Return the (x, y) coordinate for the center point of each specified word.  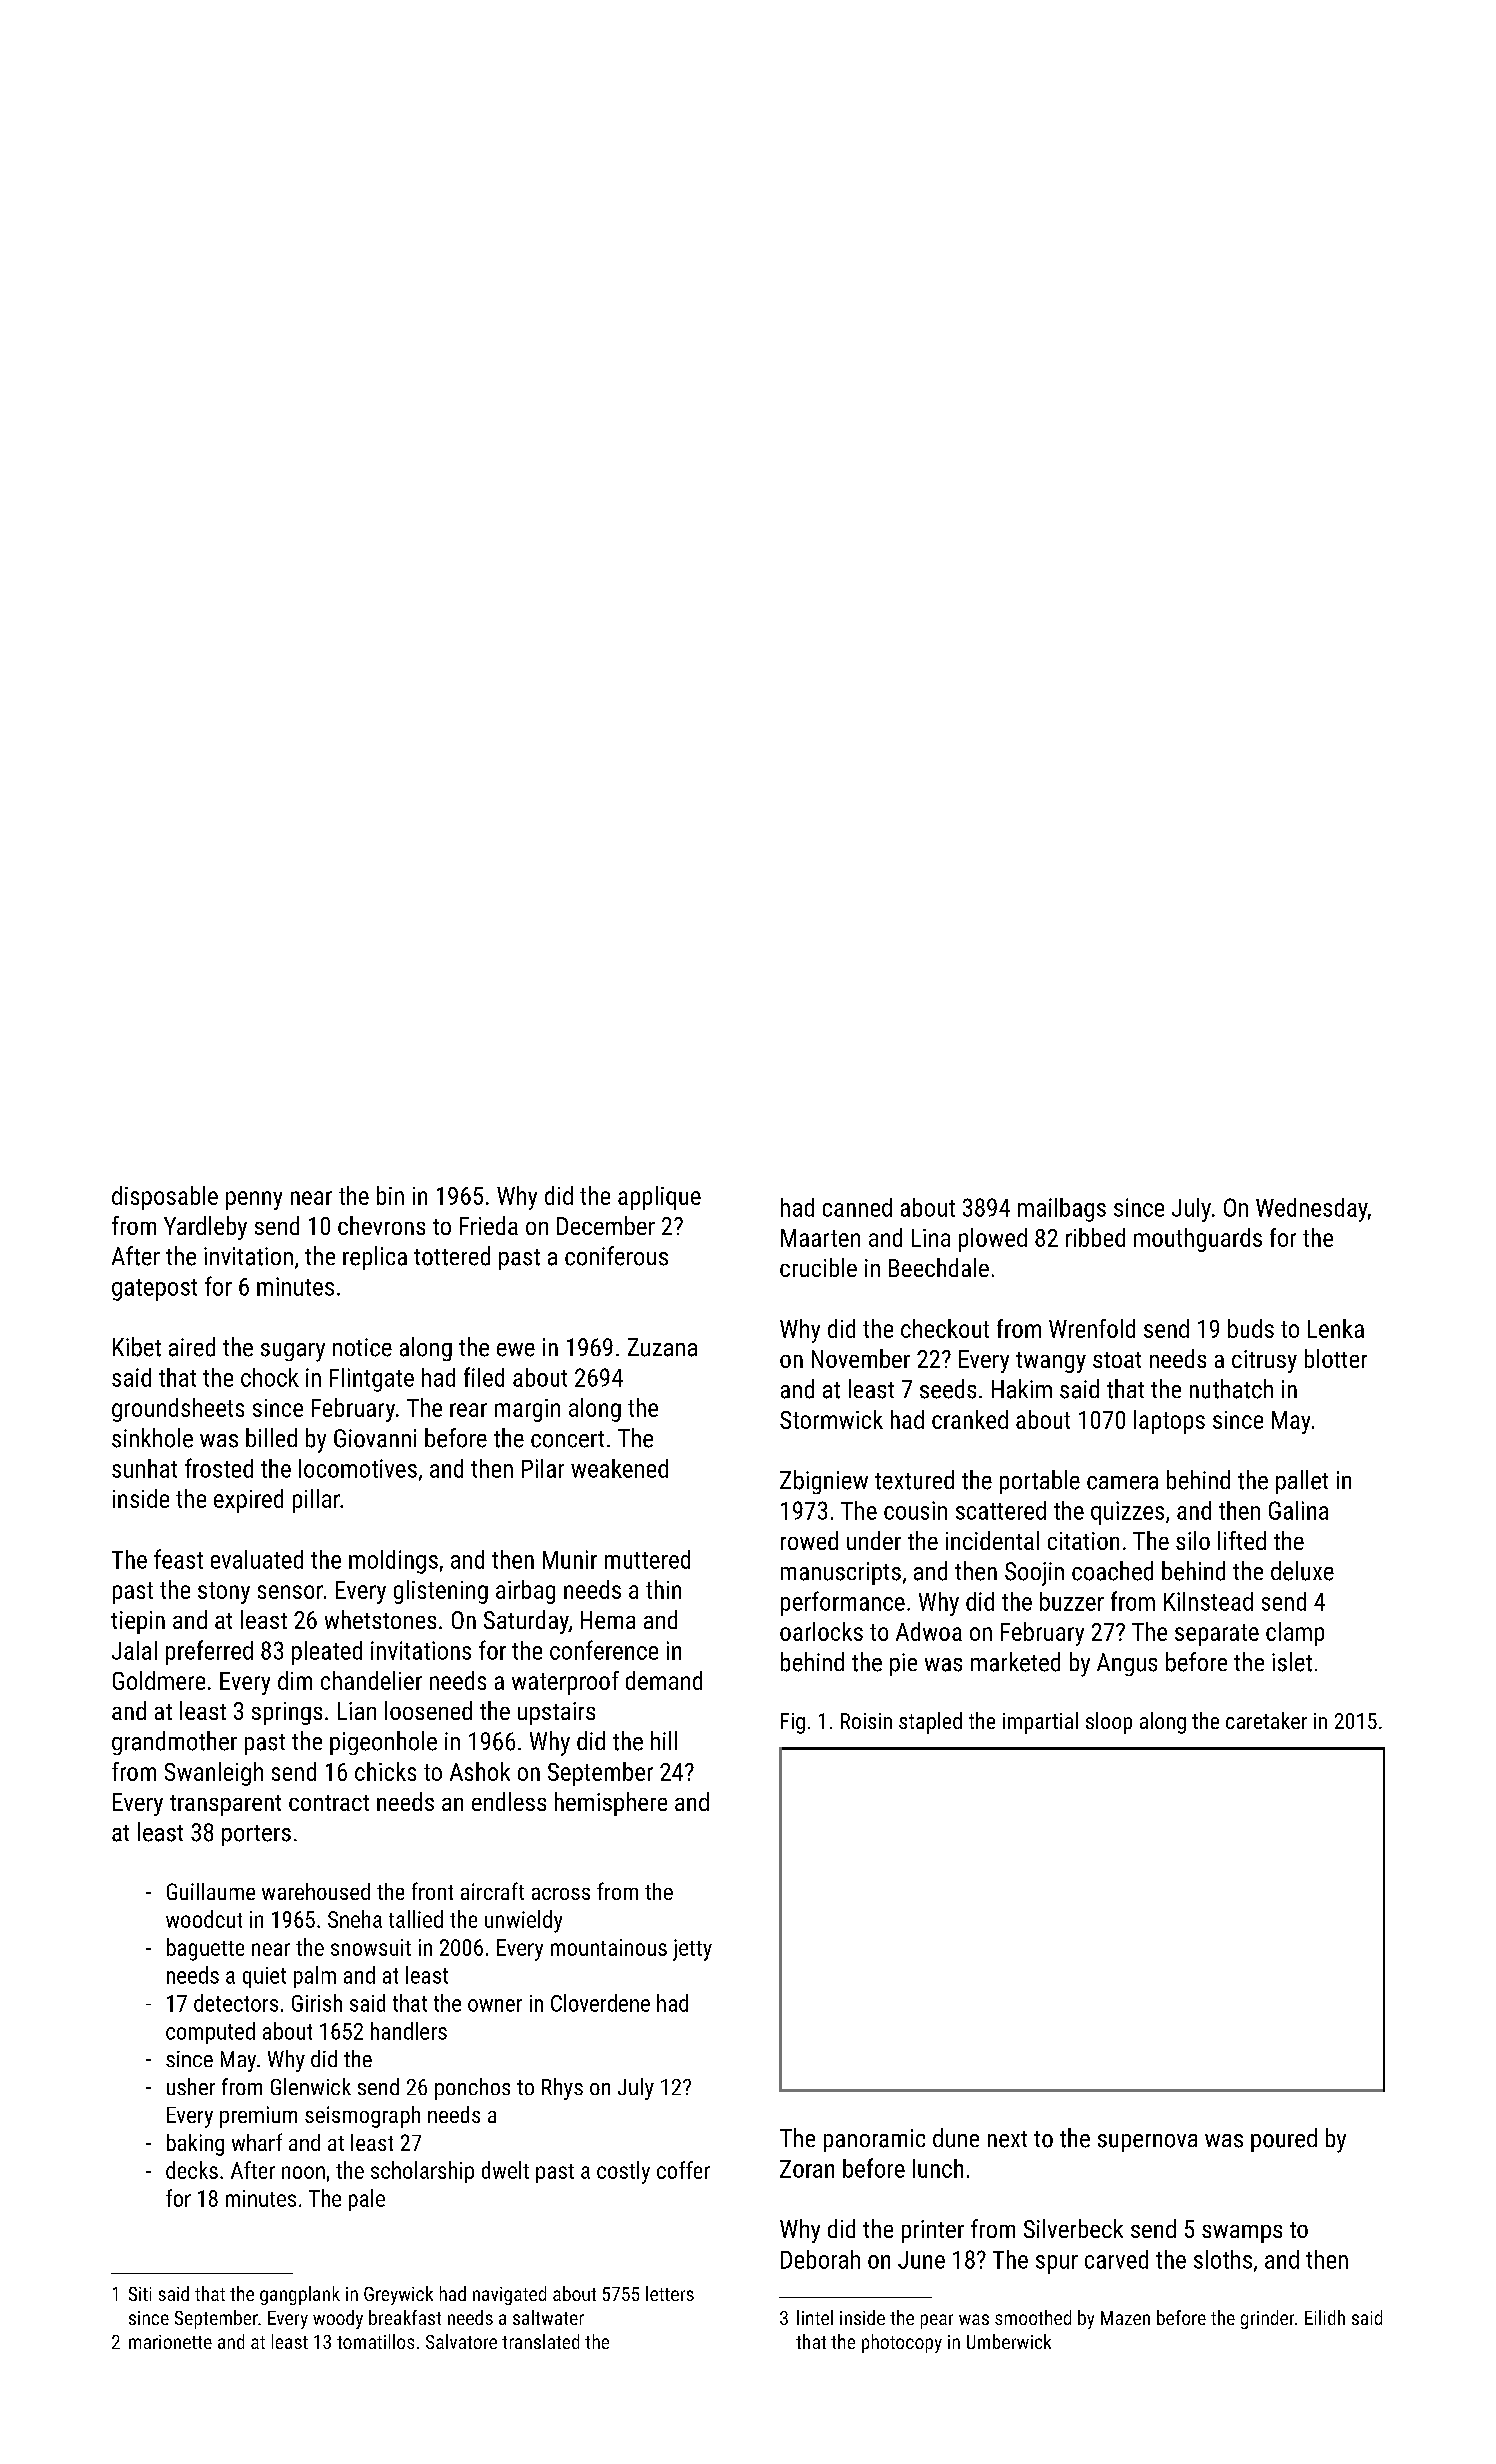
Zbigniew (824, 1482)
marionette (170, 2342)
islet (1292, 1662)
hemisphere (611, 1804)
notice (362, 1347)
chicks (385, 1771)
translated (540, 2341)
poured (1284, 2140)
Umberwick (1009, 2341)
